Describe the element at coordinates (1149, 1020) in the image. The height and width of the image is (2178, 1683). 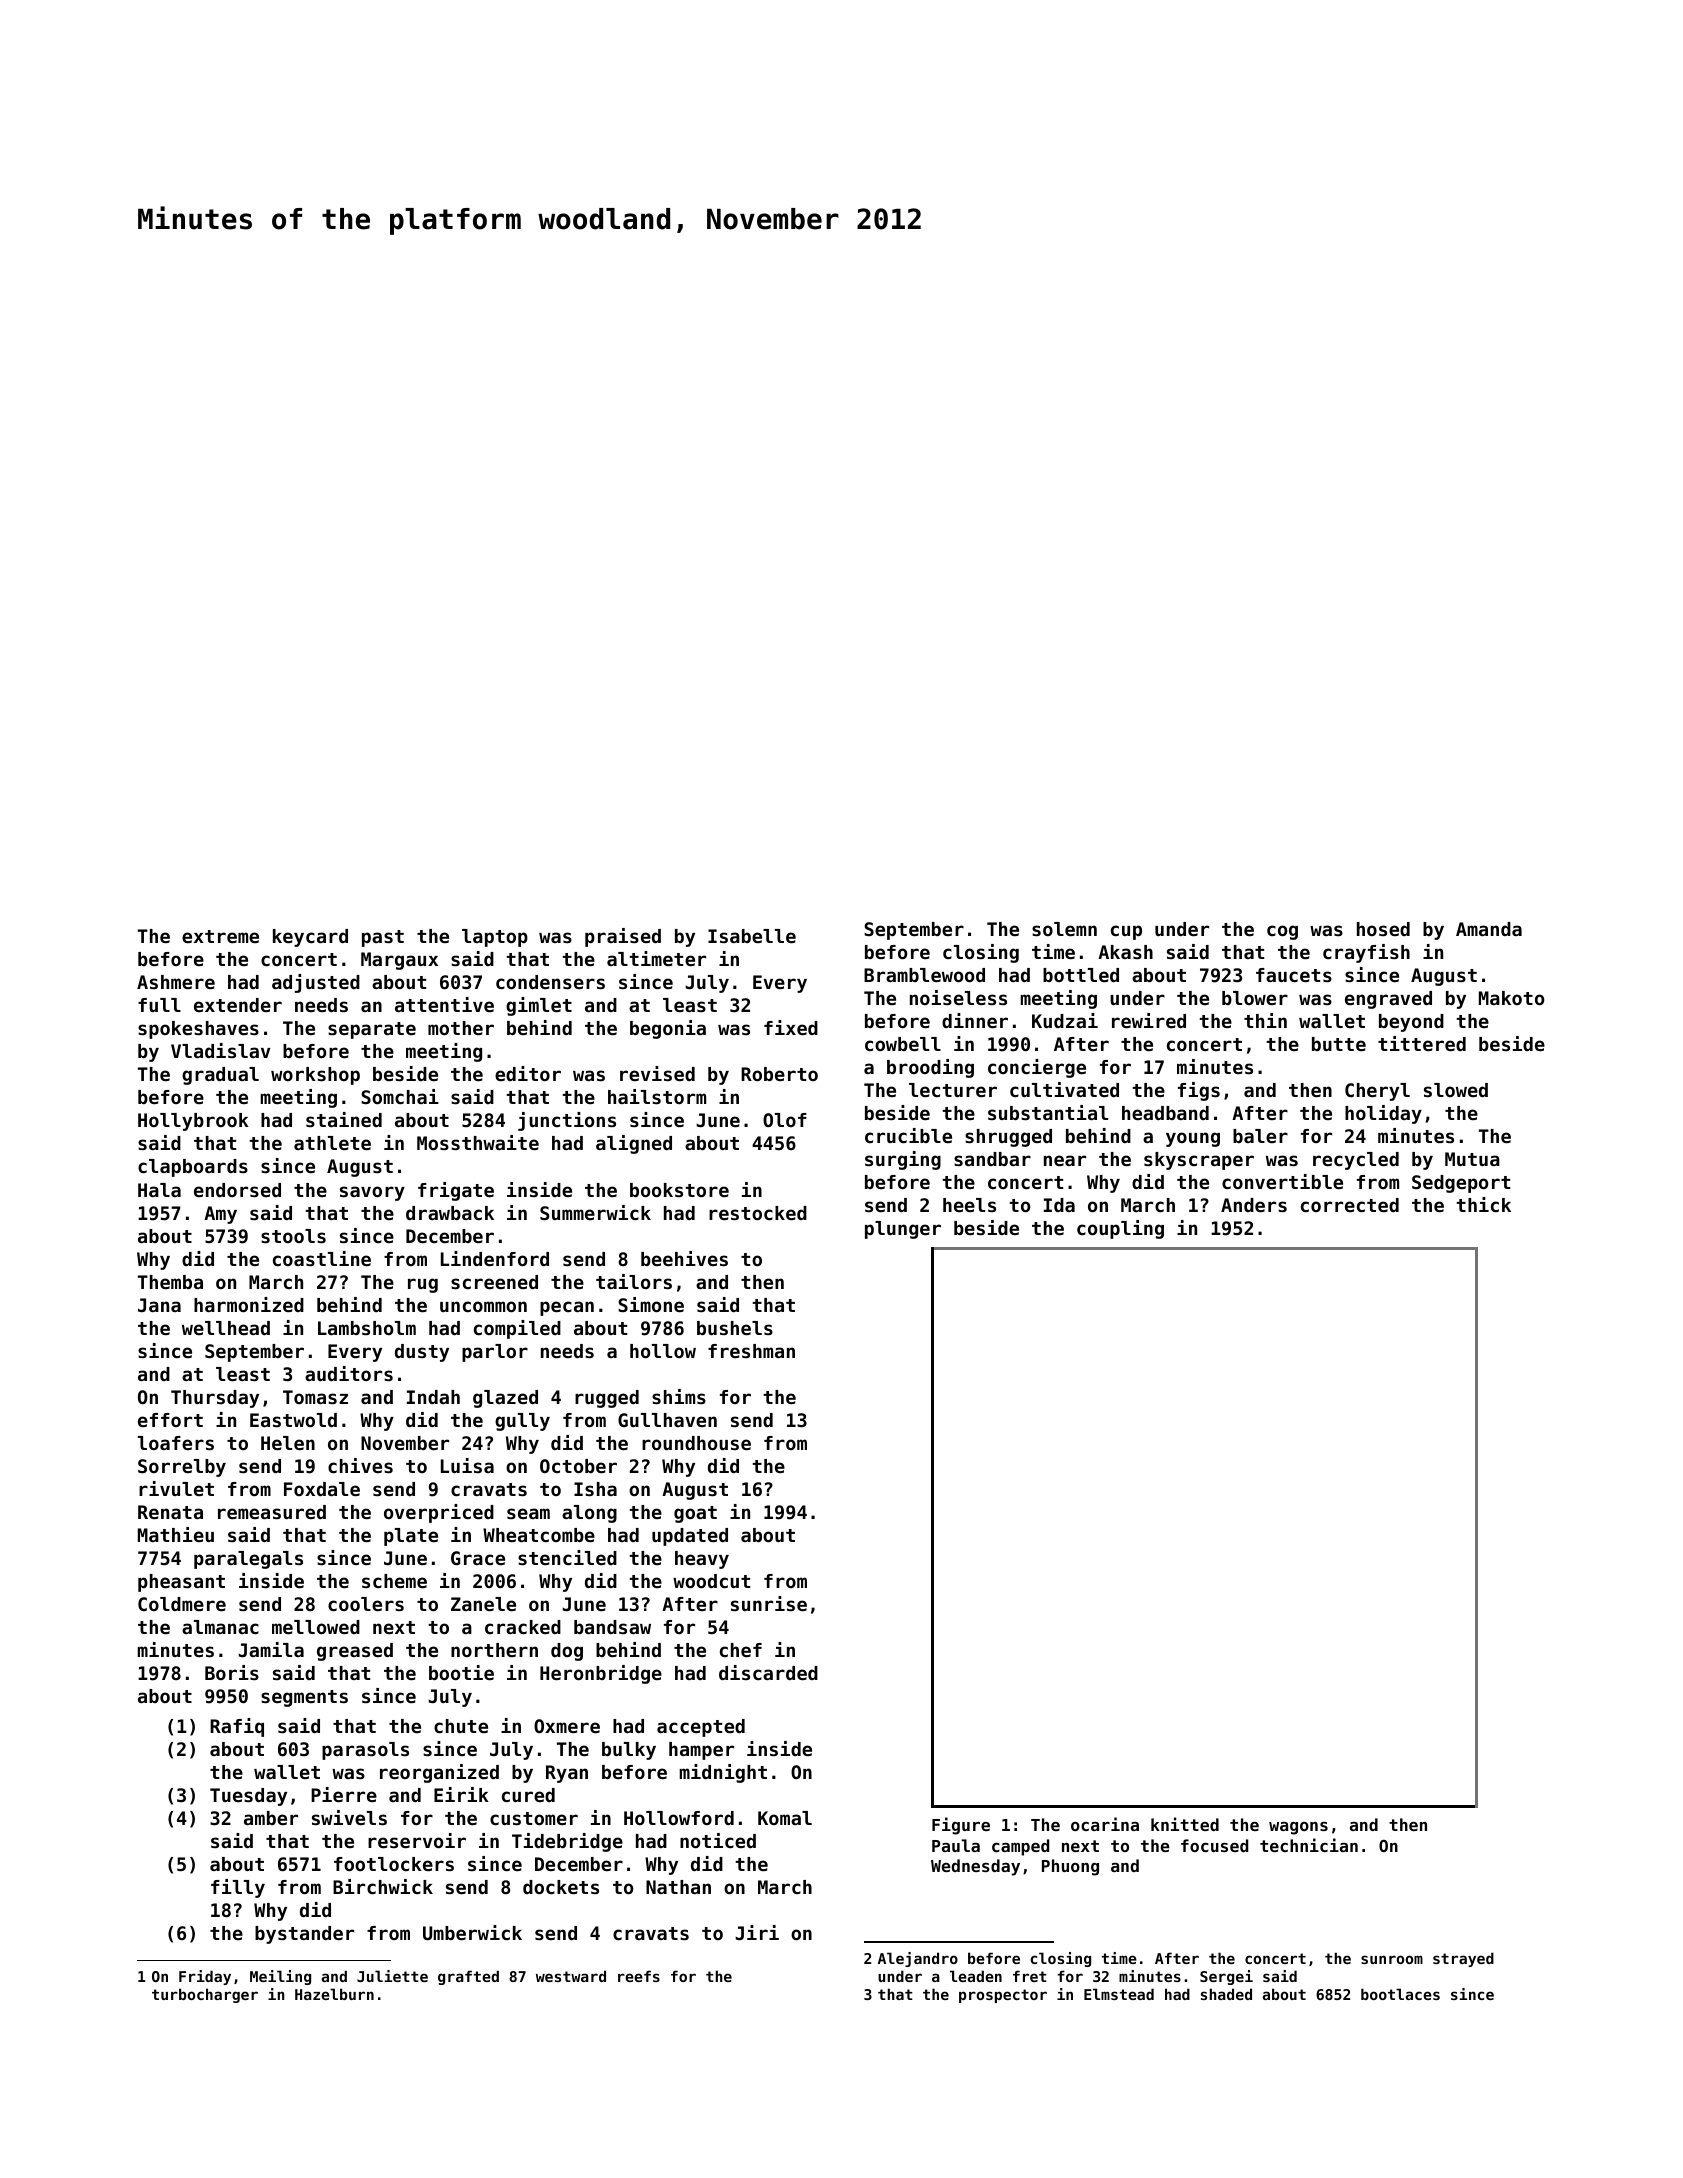
I see `rewired` at that location.
